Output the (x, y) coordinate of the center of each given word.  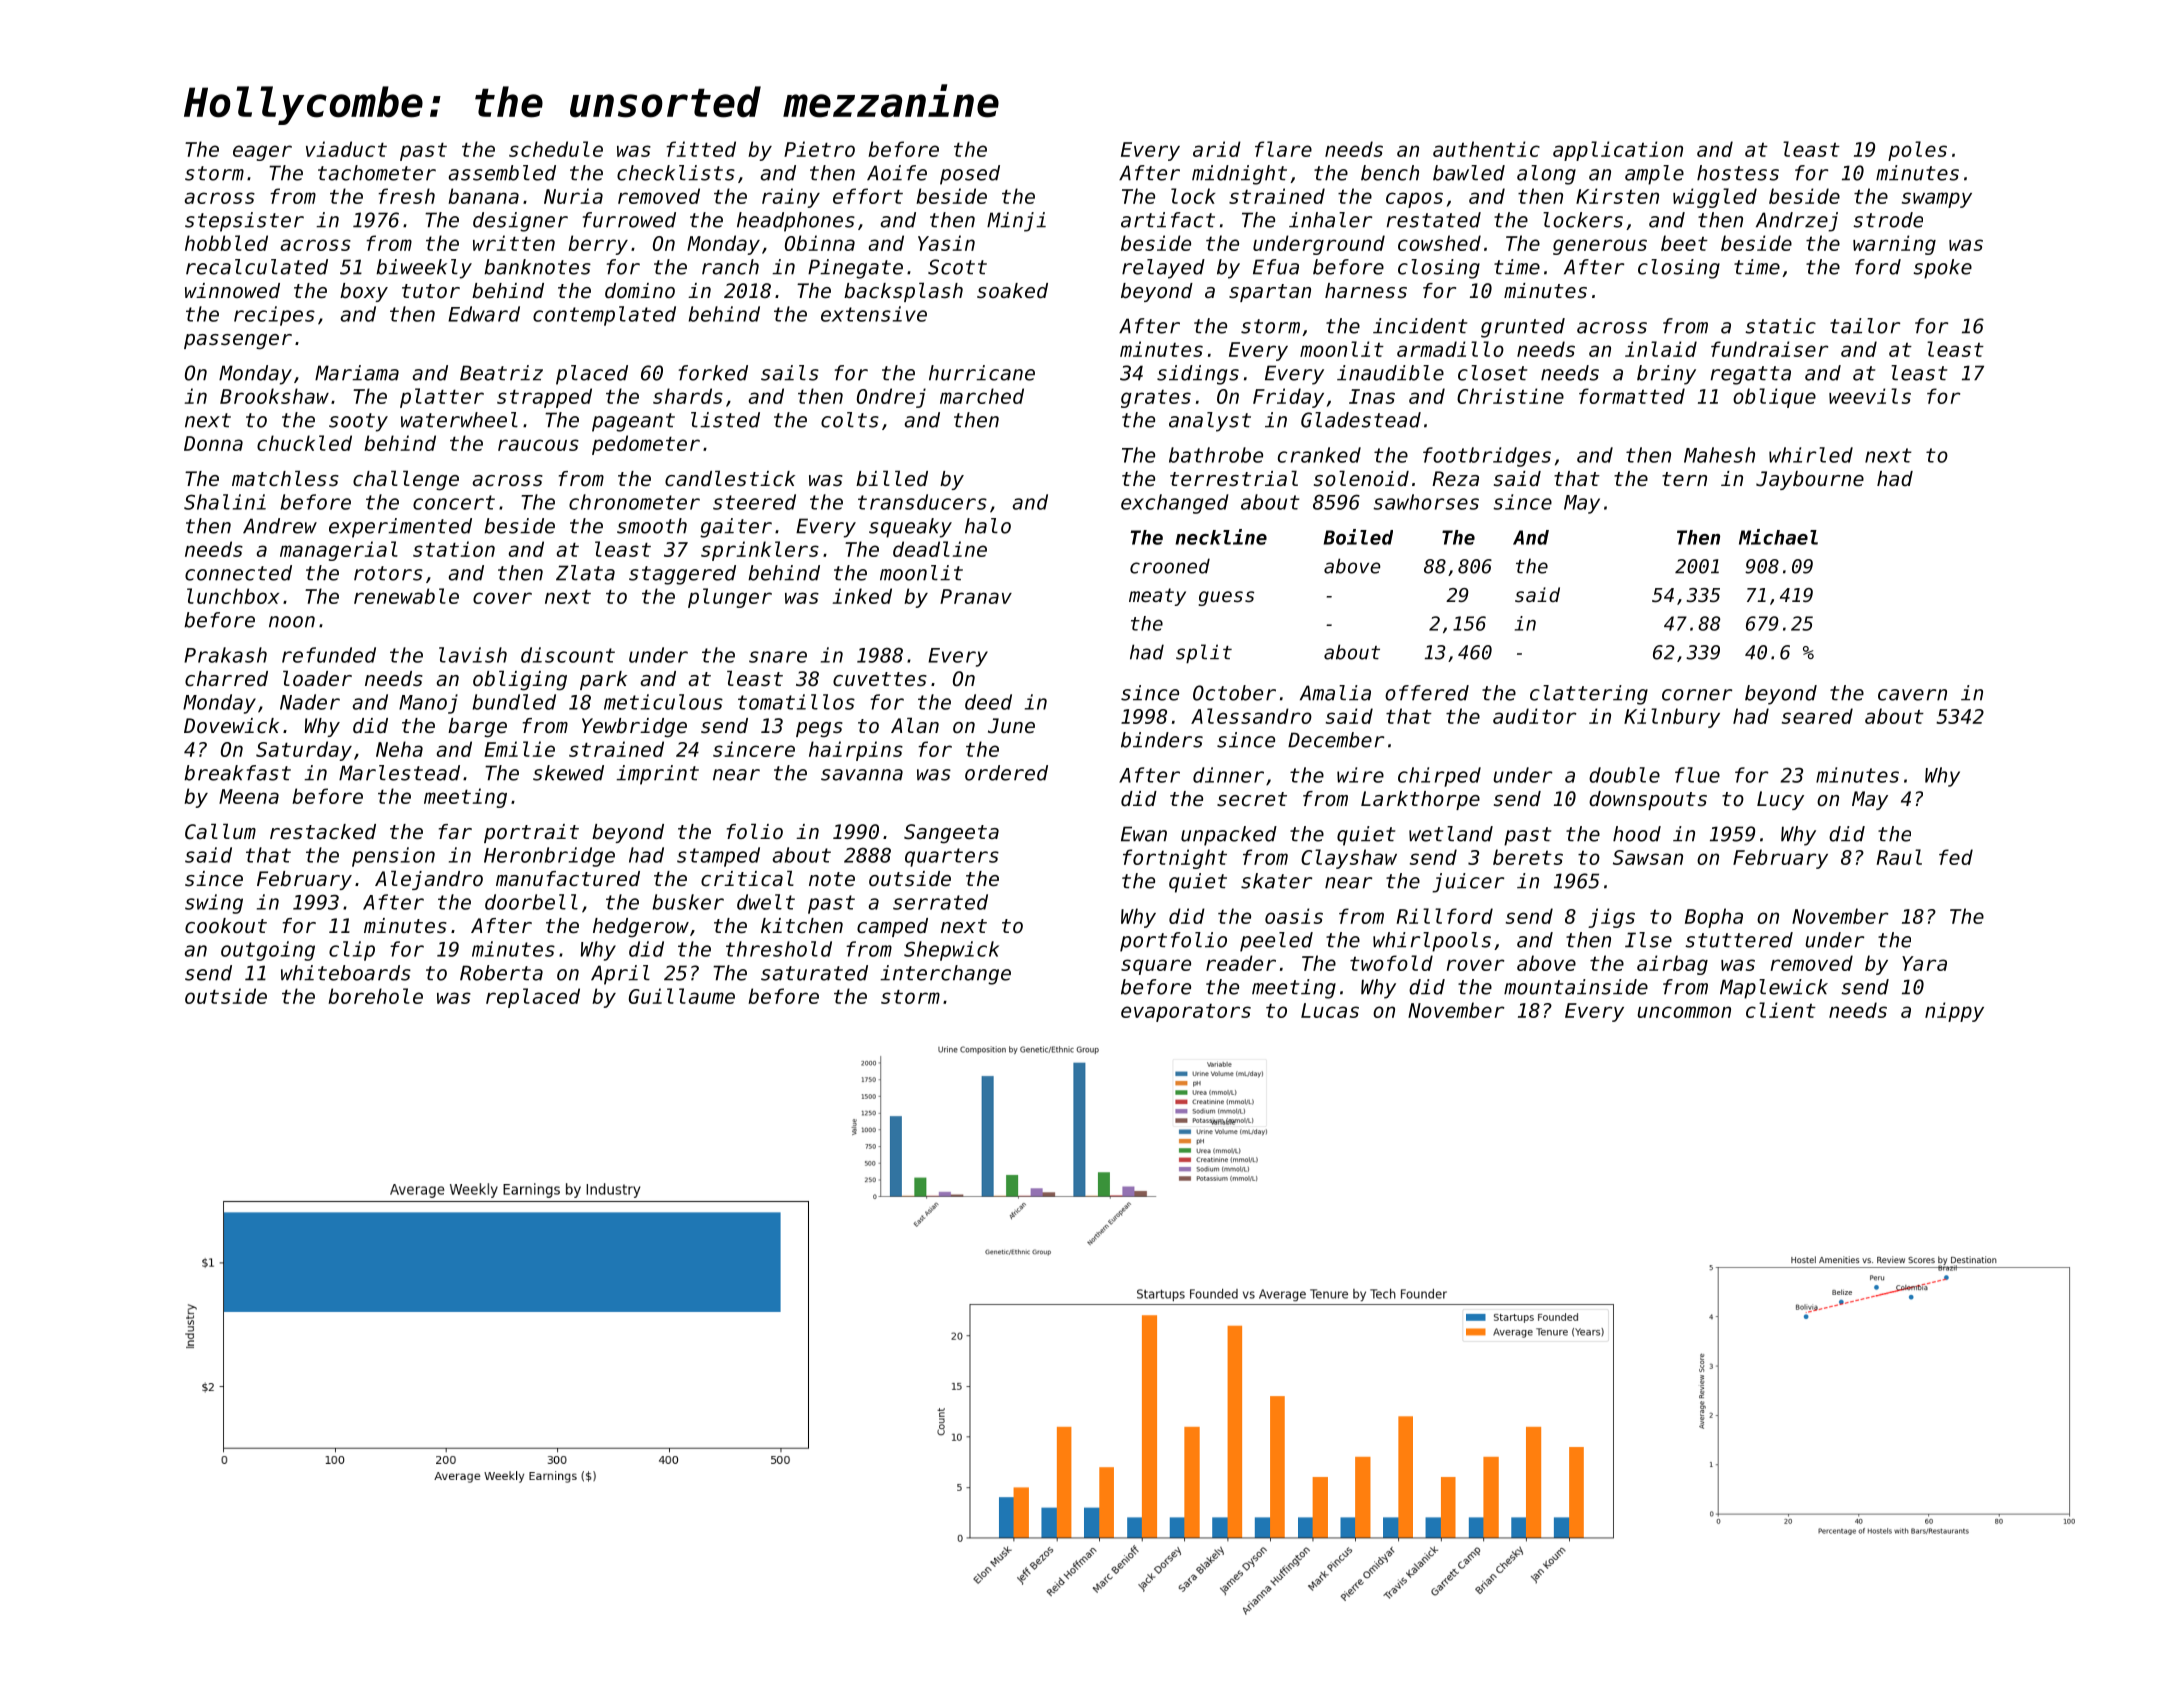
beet (1684, 243)
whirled (1811, 455)
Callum (220, 831)
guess (1226, 598)
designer (520, 222)
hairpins (856, 751)
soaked (1012, 291)
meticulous (663, 702)
